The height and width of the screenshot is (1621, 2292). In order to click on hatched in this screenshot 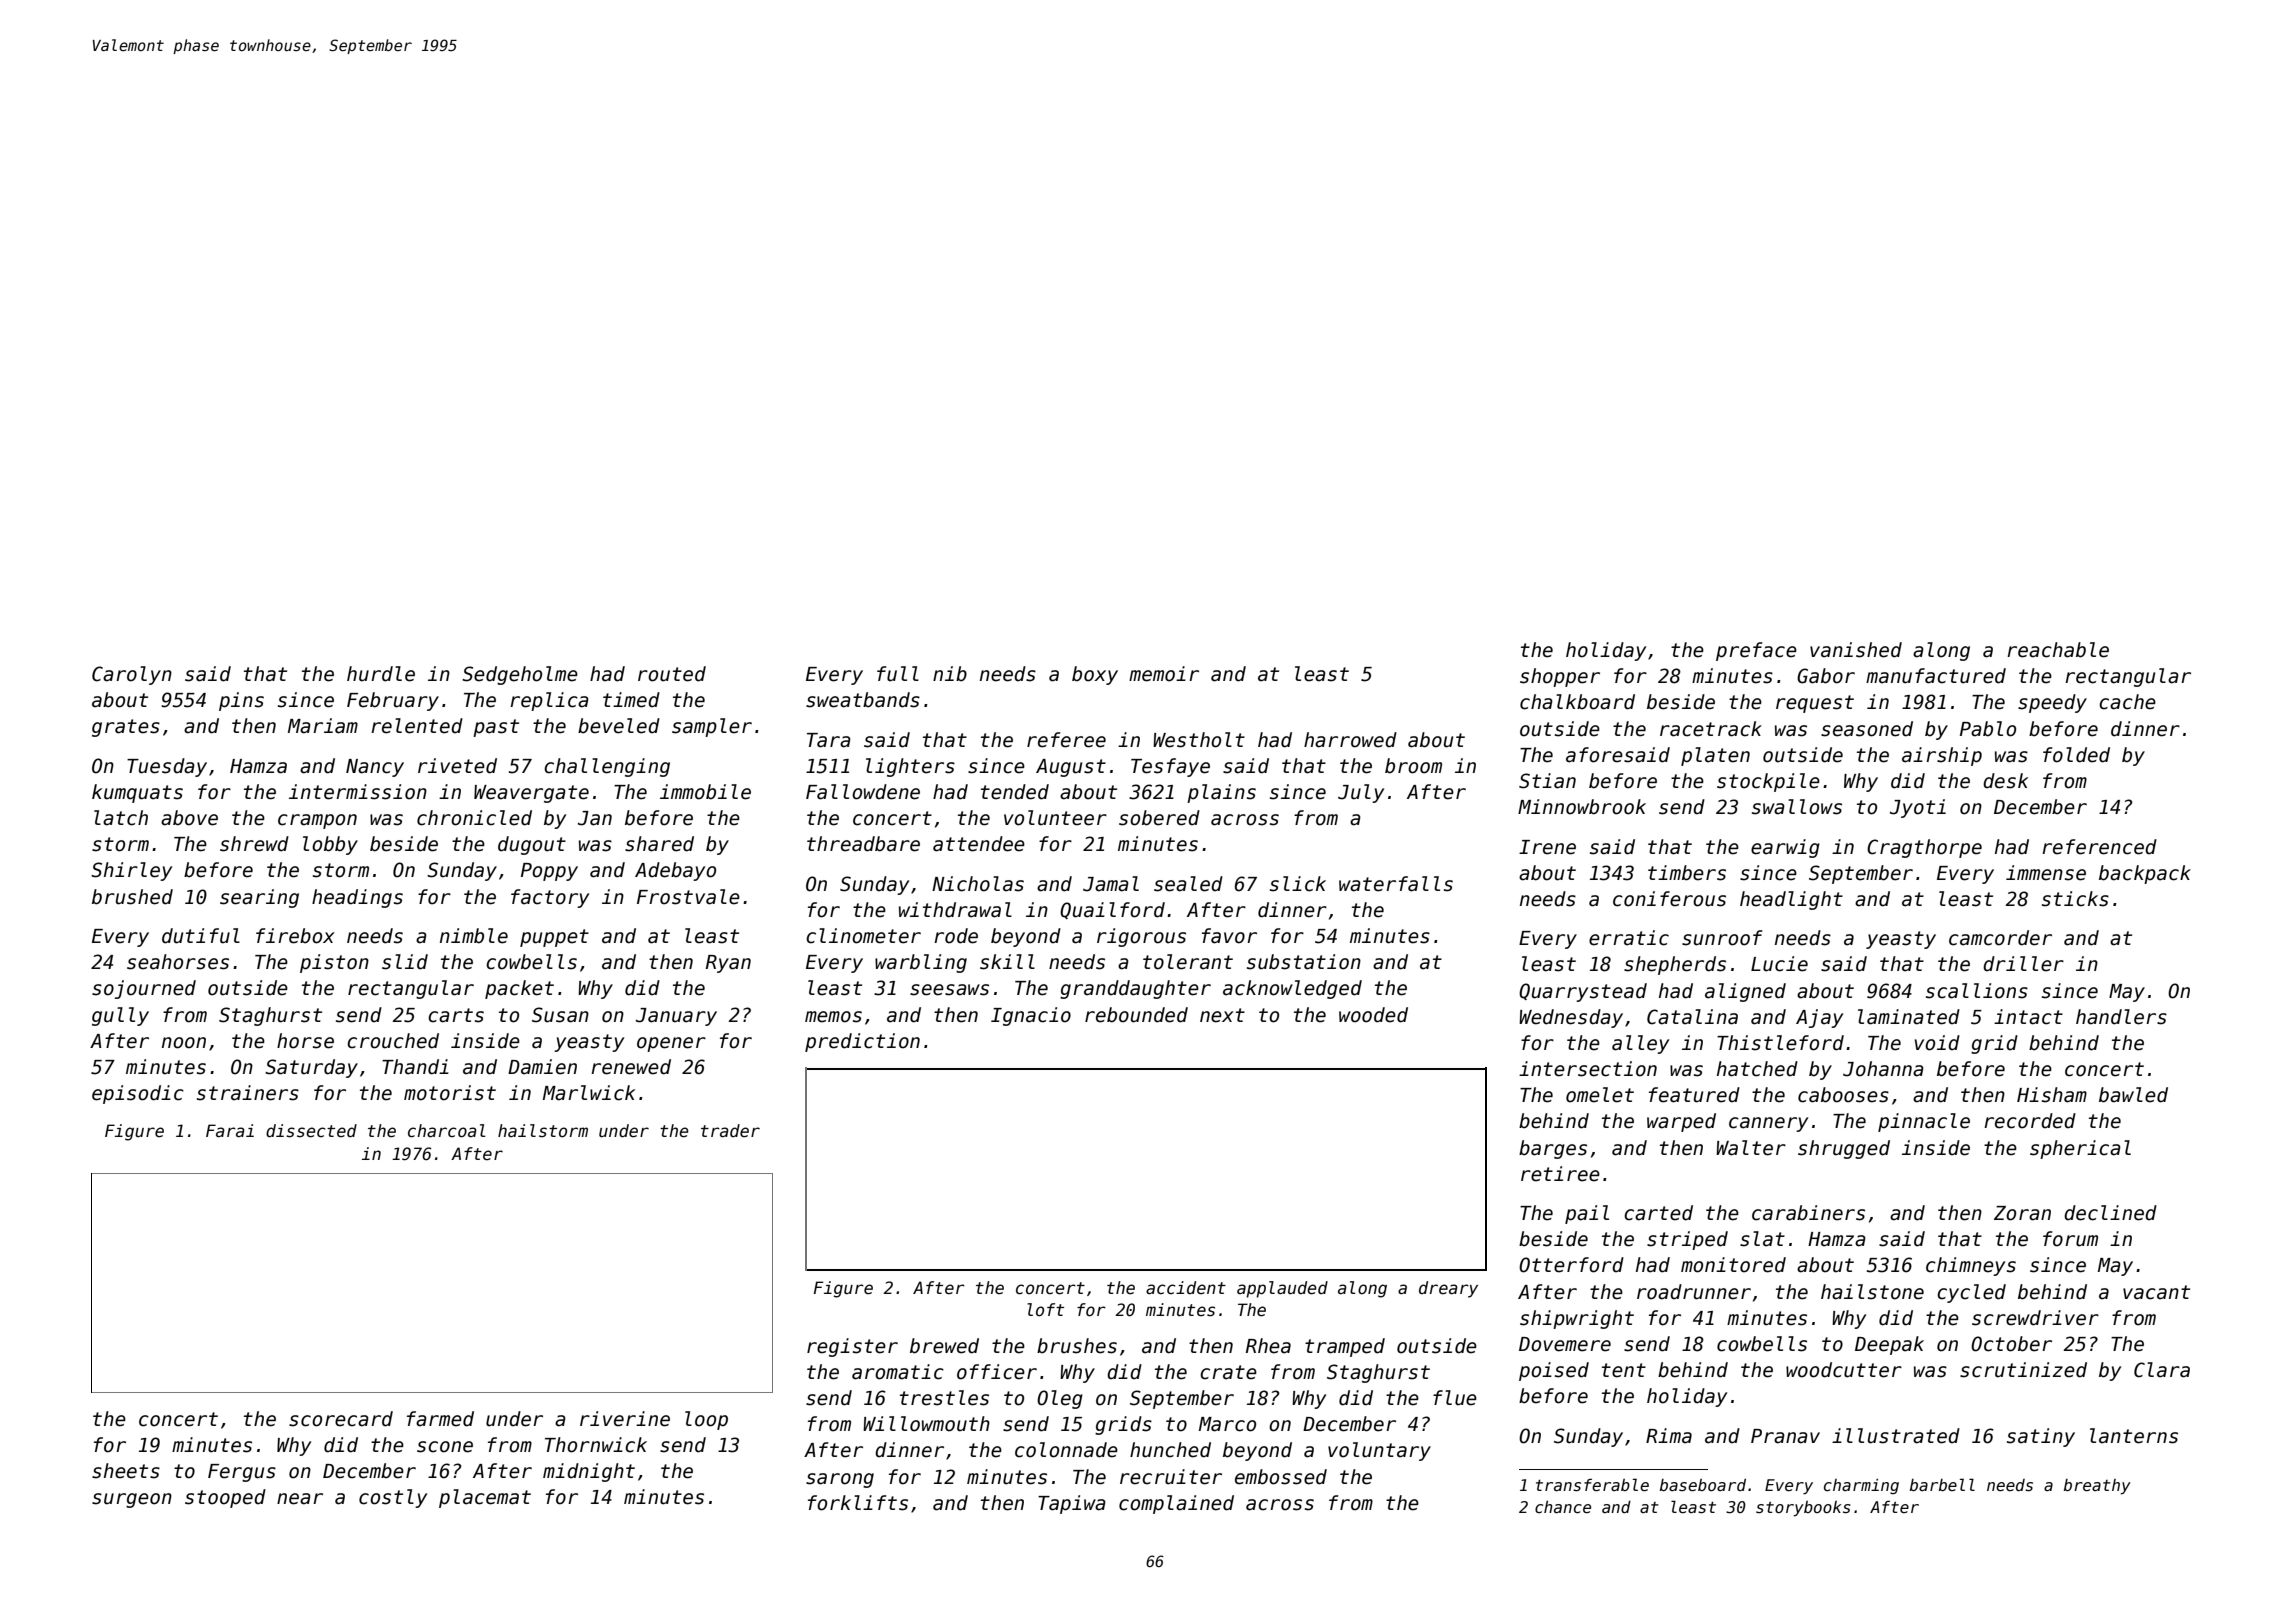, I will do `click(1757, 1069)`.
